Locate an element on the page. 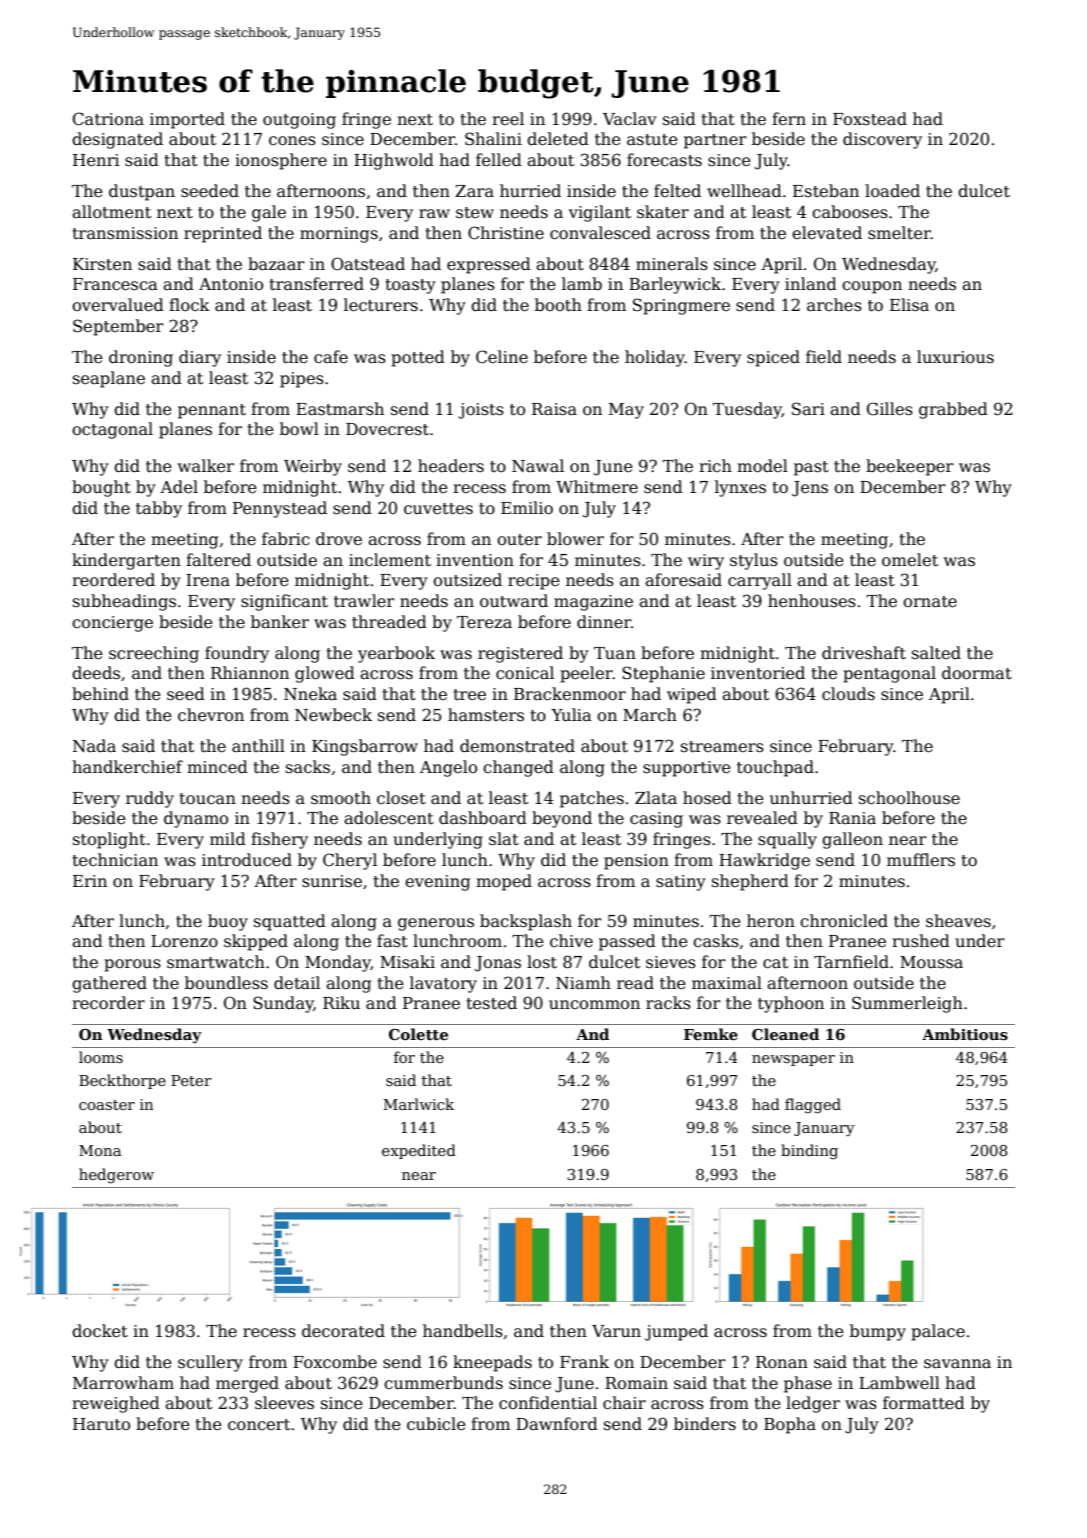 The height and width of the document is (1538, 1087). bowl is located at coordinates (299, 428).
